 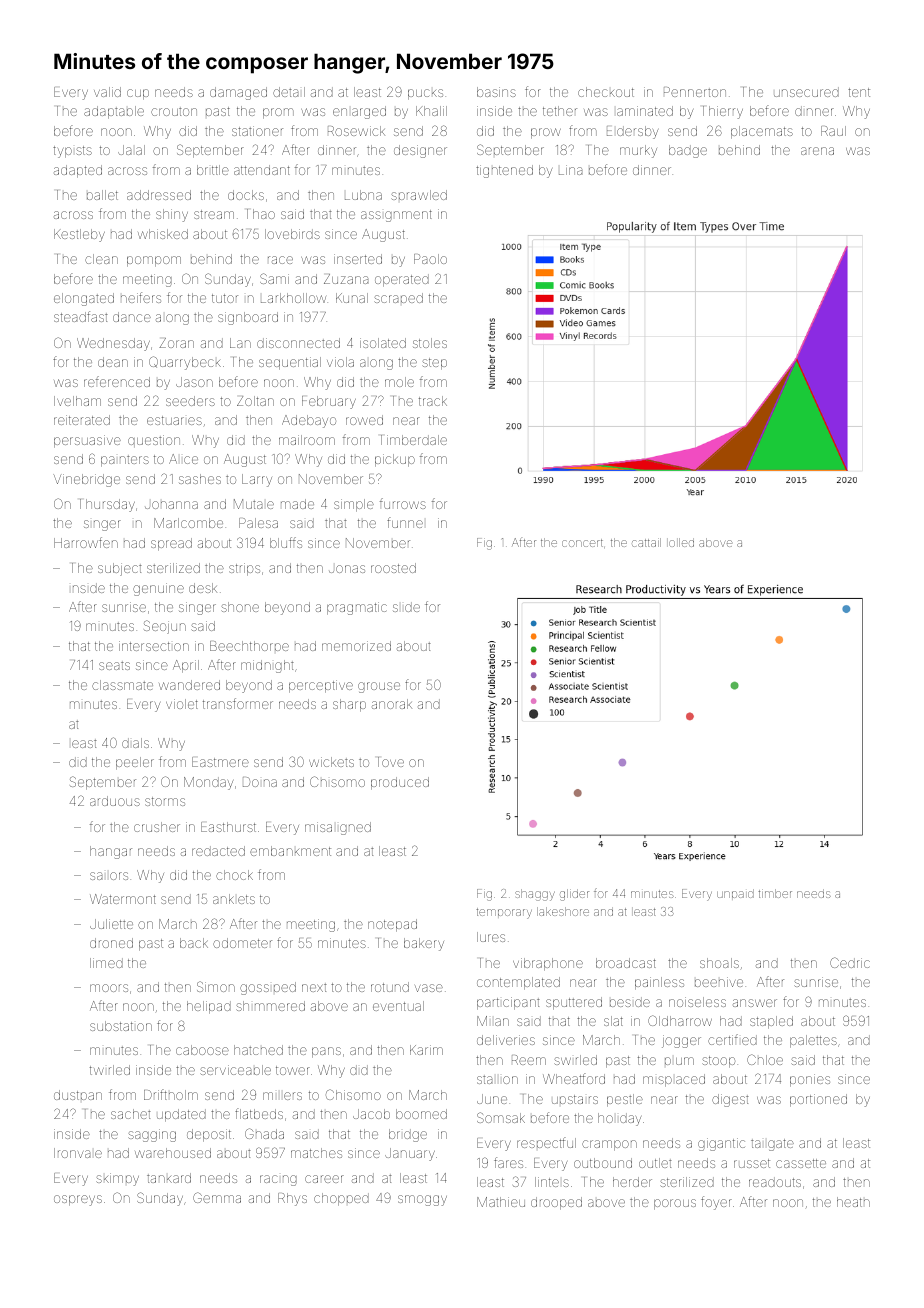 I want to click on Eastmere, so click(x=220, y=762).
